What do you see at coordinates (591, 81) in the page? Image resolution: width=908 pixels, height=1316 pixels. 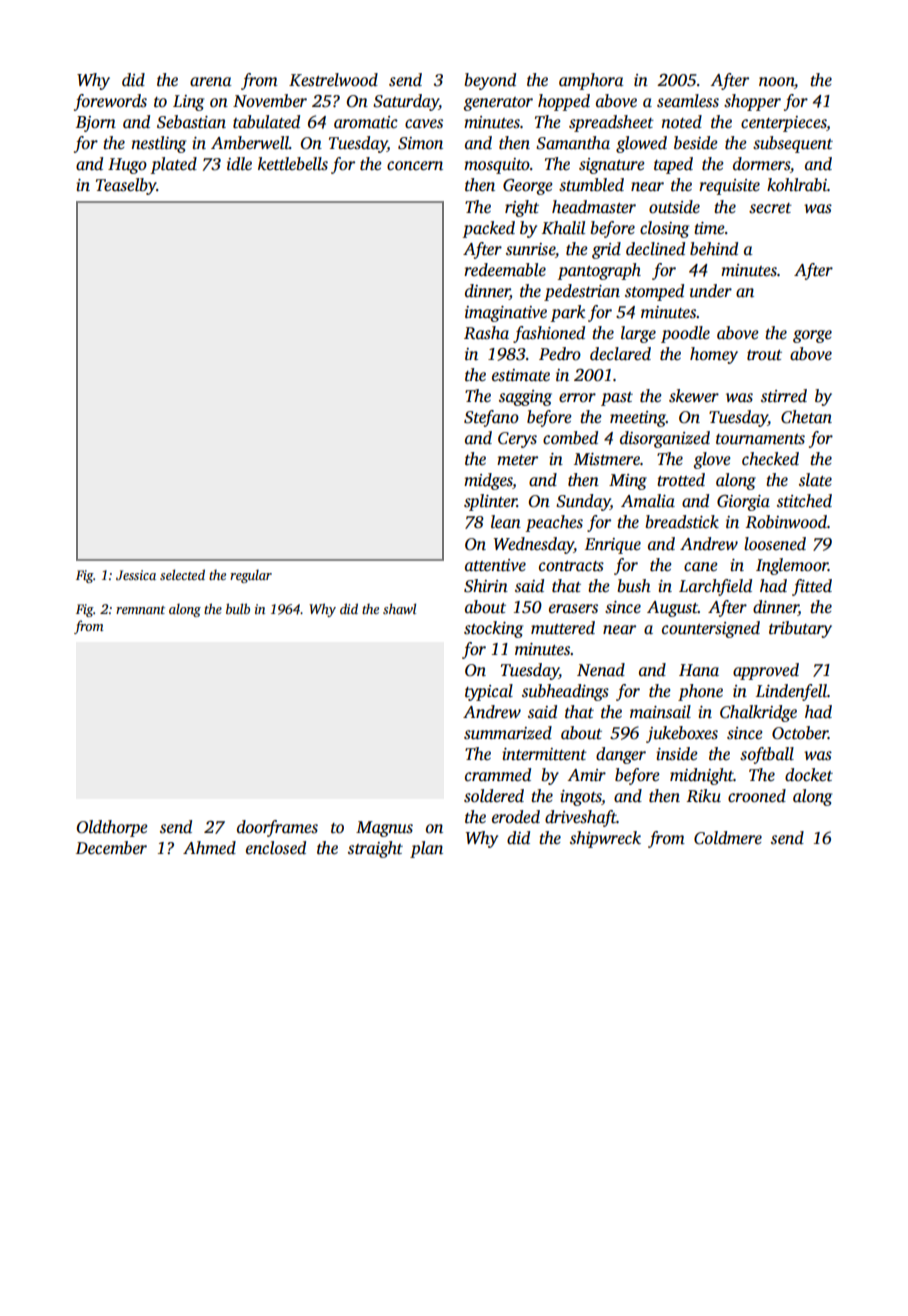 I see `amphora` at bounding box center [591, 81].
